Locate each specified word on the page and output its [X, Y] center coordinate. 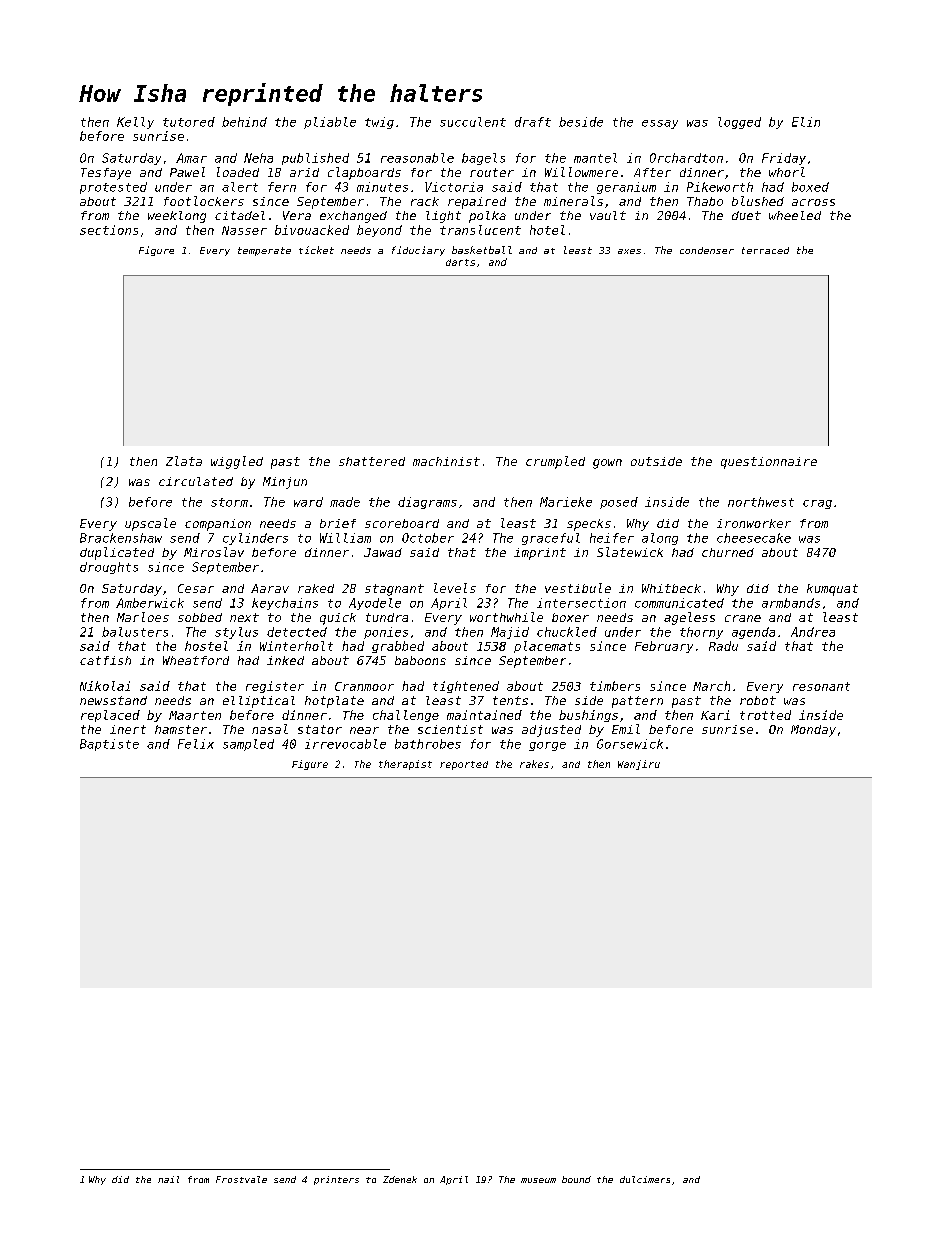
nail [168, 1179]
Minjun [285, 483]
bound [576, 1179]
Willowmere [581, 172]
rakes [534, 764]
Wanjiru [639, 765]
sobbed [200, 617]
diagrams [427, 503]
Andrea [813, 632]
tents [510, 700]
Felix [196, 744]
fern [282, 187]
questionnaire [769, 463]
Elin [806, 122]
